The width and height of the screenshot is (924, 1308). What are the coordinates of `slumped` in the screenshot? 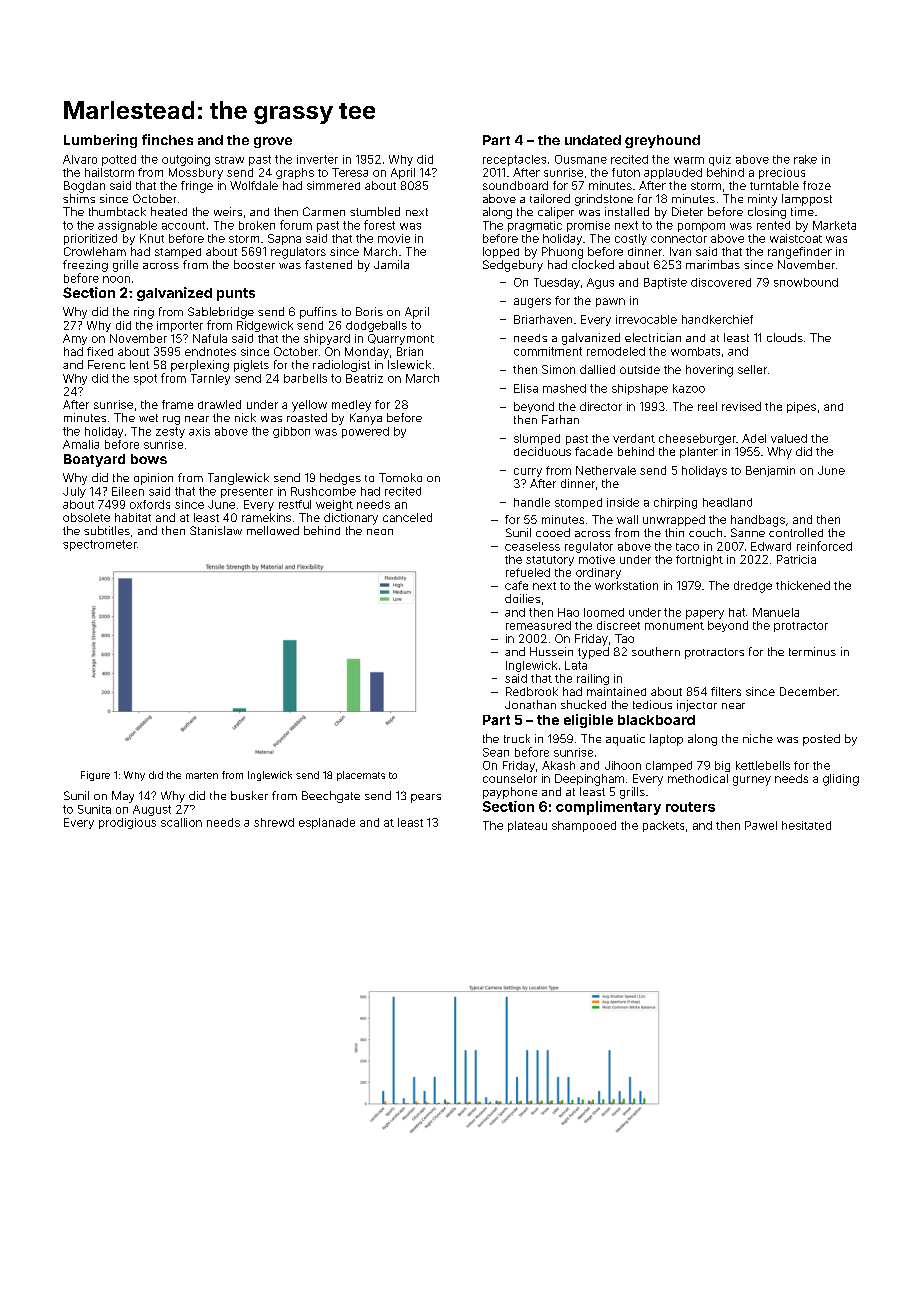 It's located at (537, 439).
